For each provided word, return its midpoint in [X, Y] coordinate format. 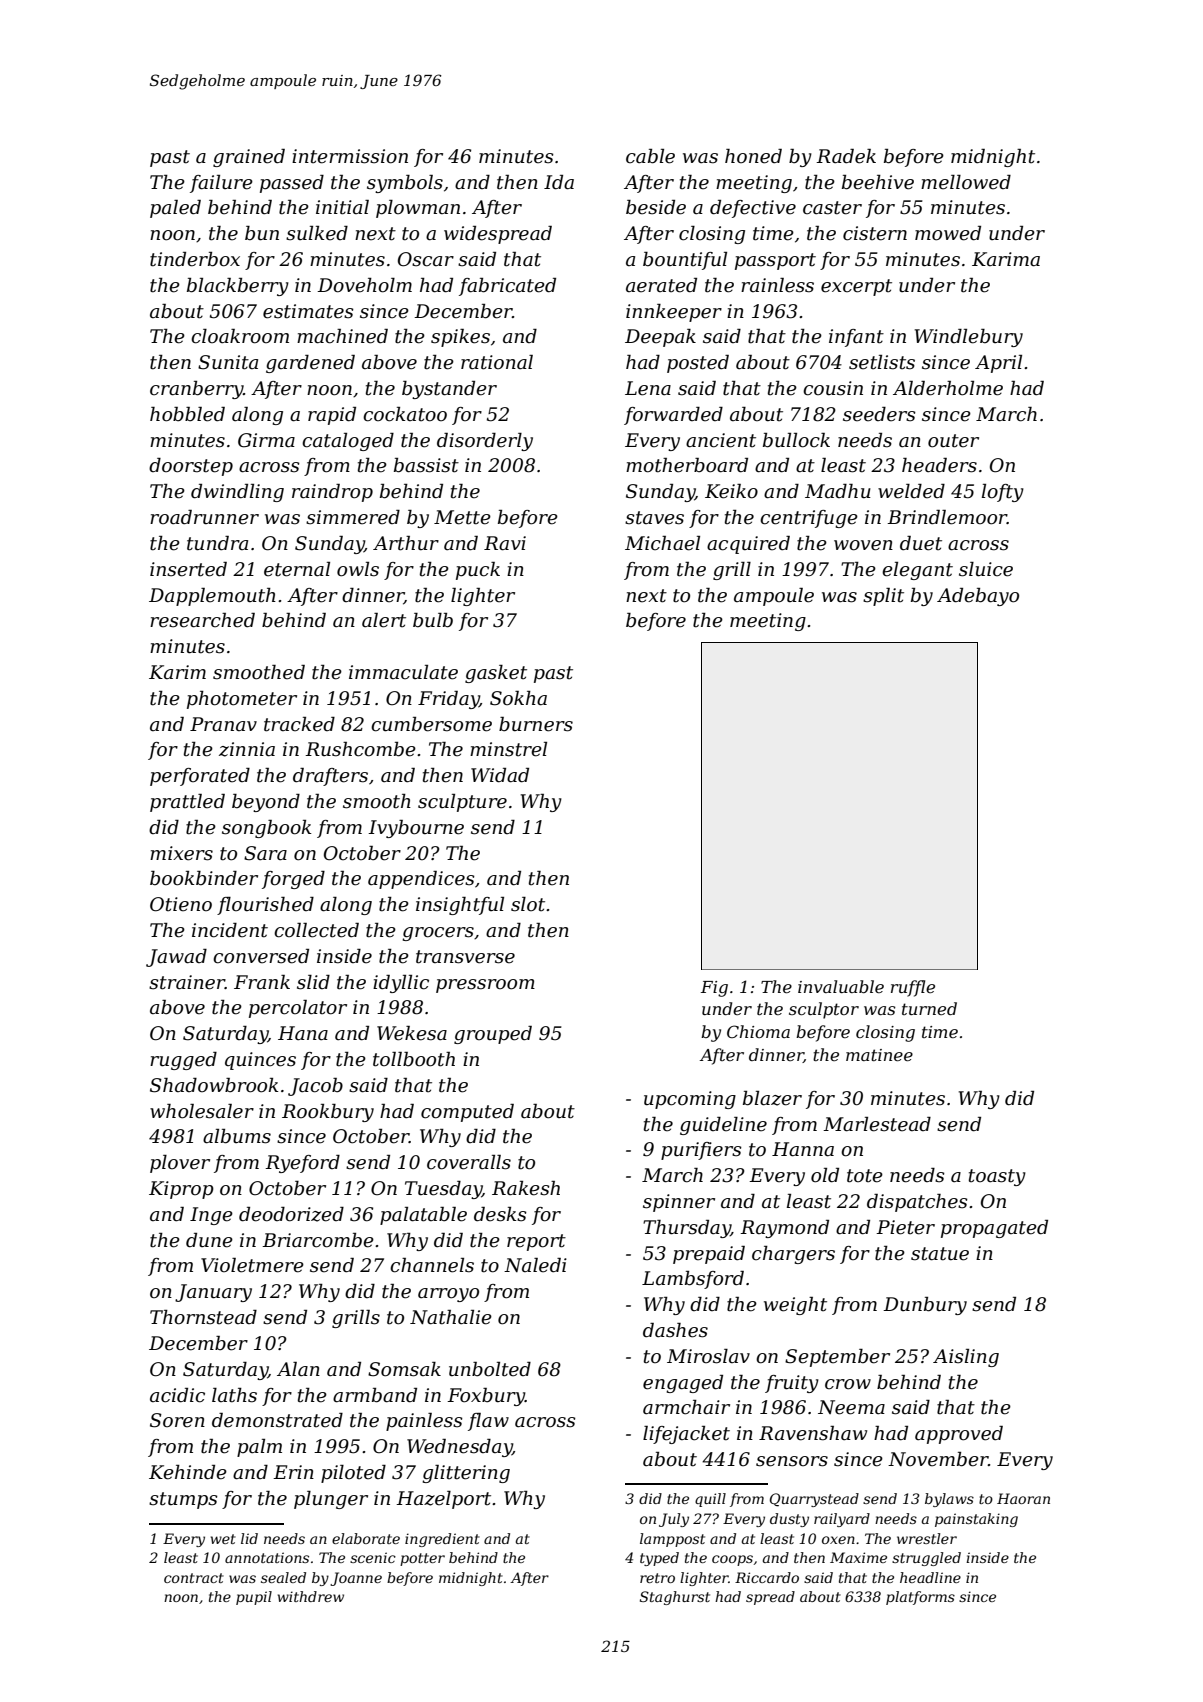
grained [249, 158]
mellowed [966, 182]
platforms [920, 1598]
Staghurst [675, 1598]
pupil [254, 1598]
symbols [405, 184]
